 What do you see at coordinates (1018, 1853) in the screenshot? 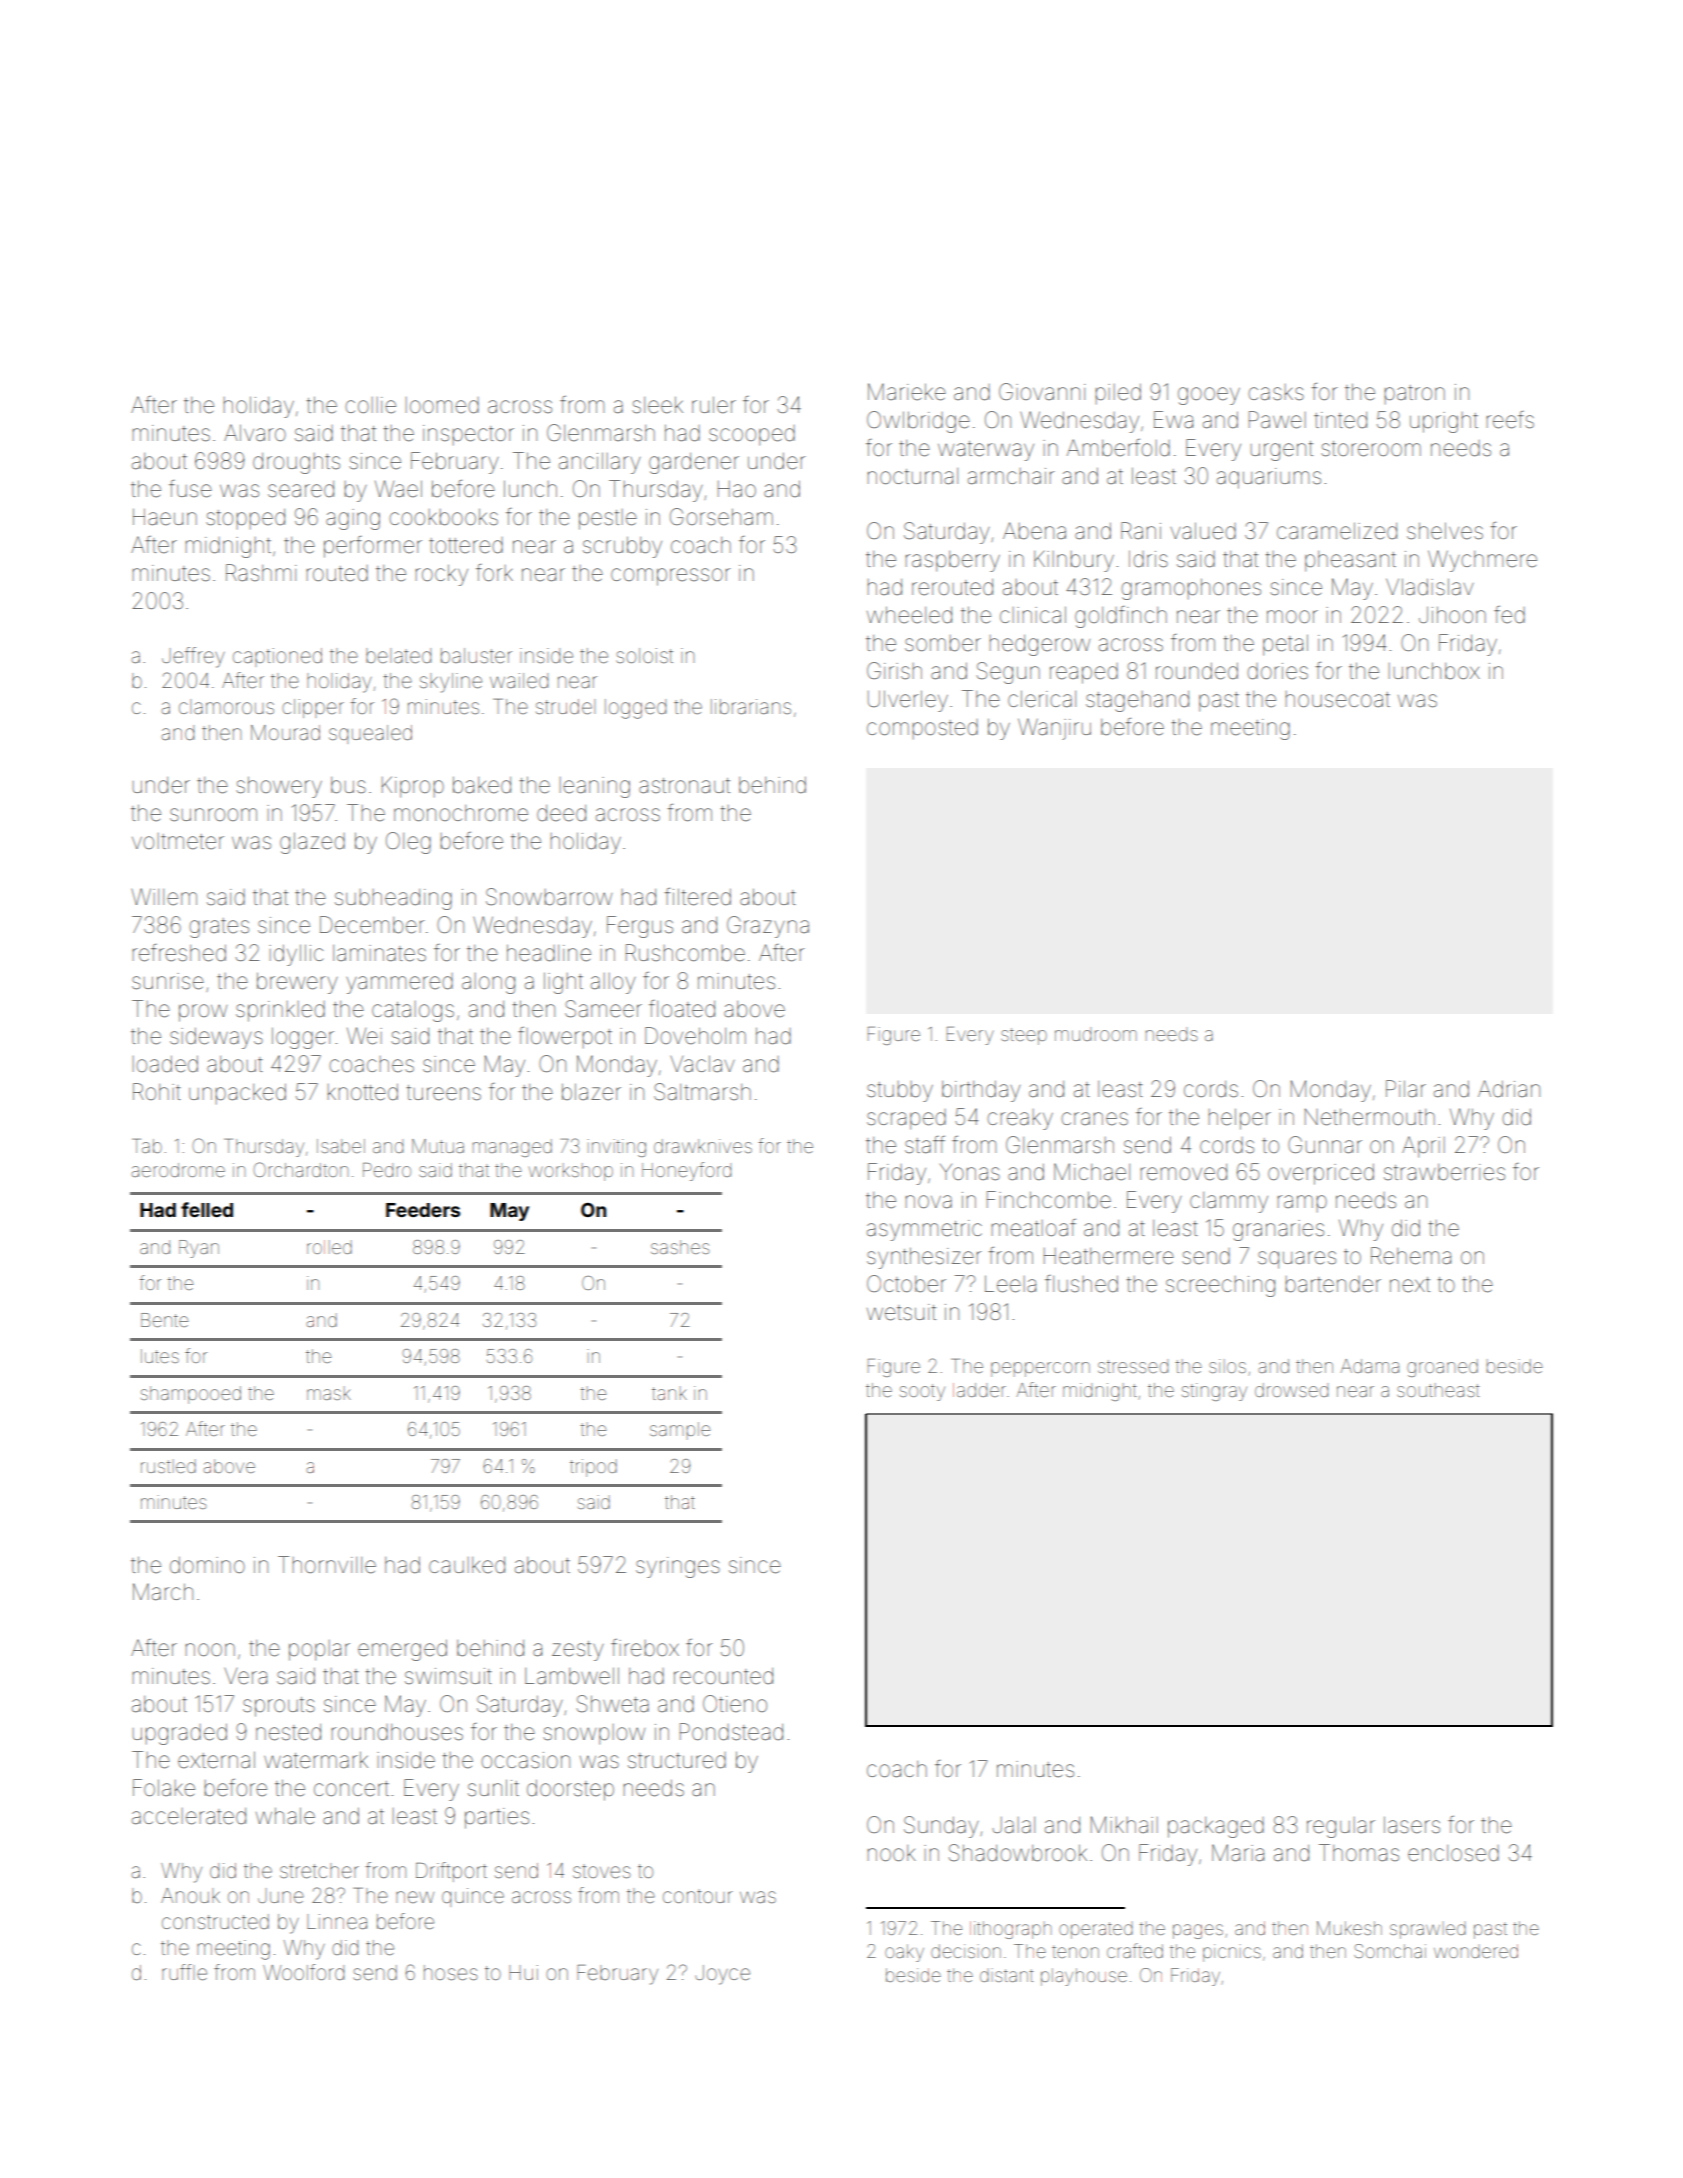
I see `Shadowbrook` at bounding box center [1018, 1853].
